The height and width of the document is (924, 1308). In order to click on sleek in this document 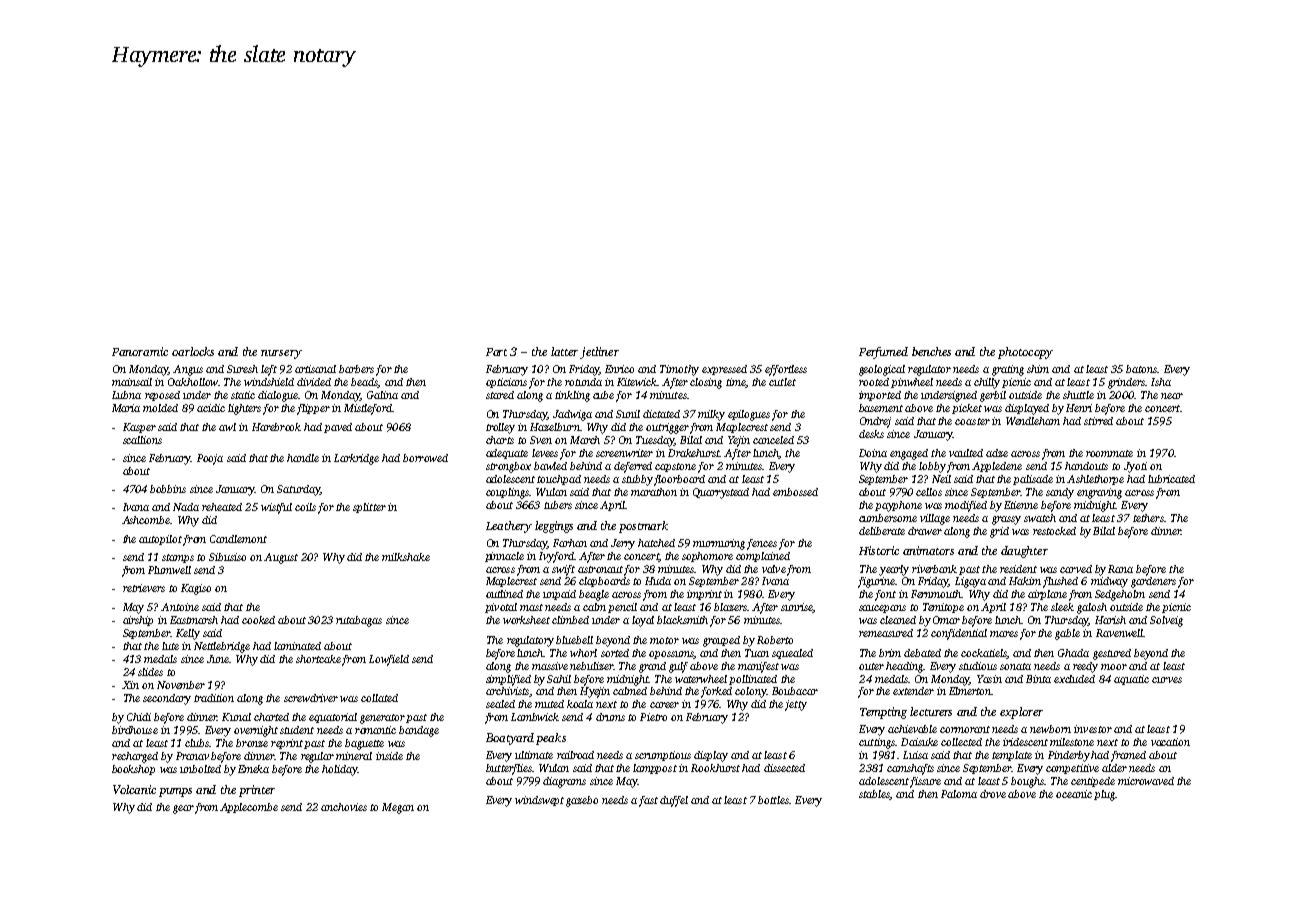, I will do `click(1062, 607)`.
